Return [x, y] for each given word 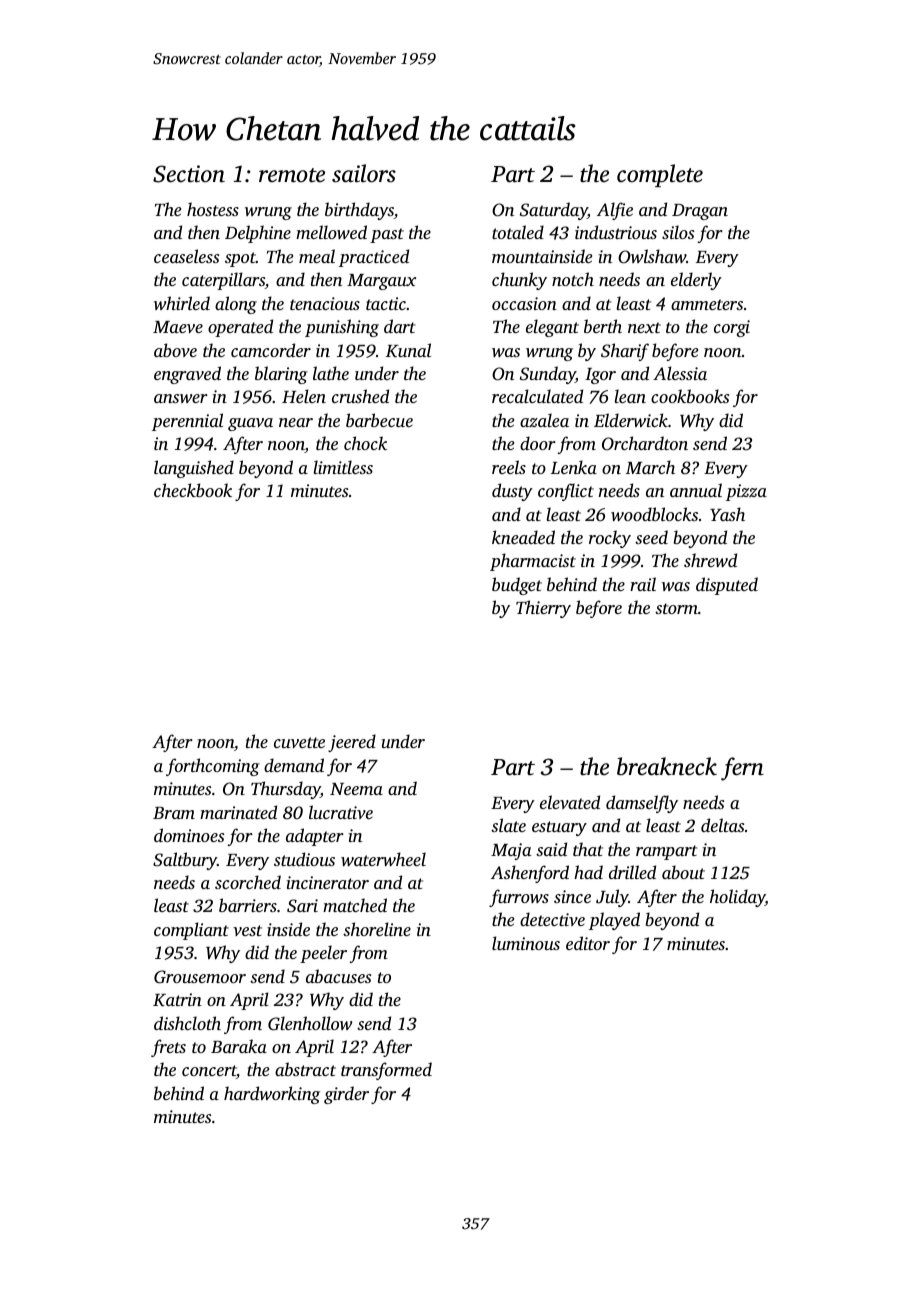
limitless [343, 467]
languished [194, 469]
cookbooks [690, 396]
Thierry [543, 609]
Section [189, 174]
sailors [364, 173]
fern [742, 769]
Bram [174, 813]
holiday [737, 898]
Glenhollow [310, 1023]
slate [508, 825]
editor [588, 943]
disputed [727, 586]
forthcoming [213, 767]
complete [660, 175]
